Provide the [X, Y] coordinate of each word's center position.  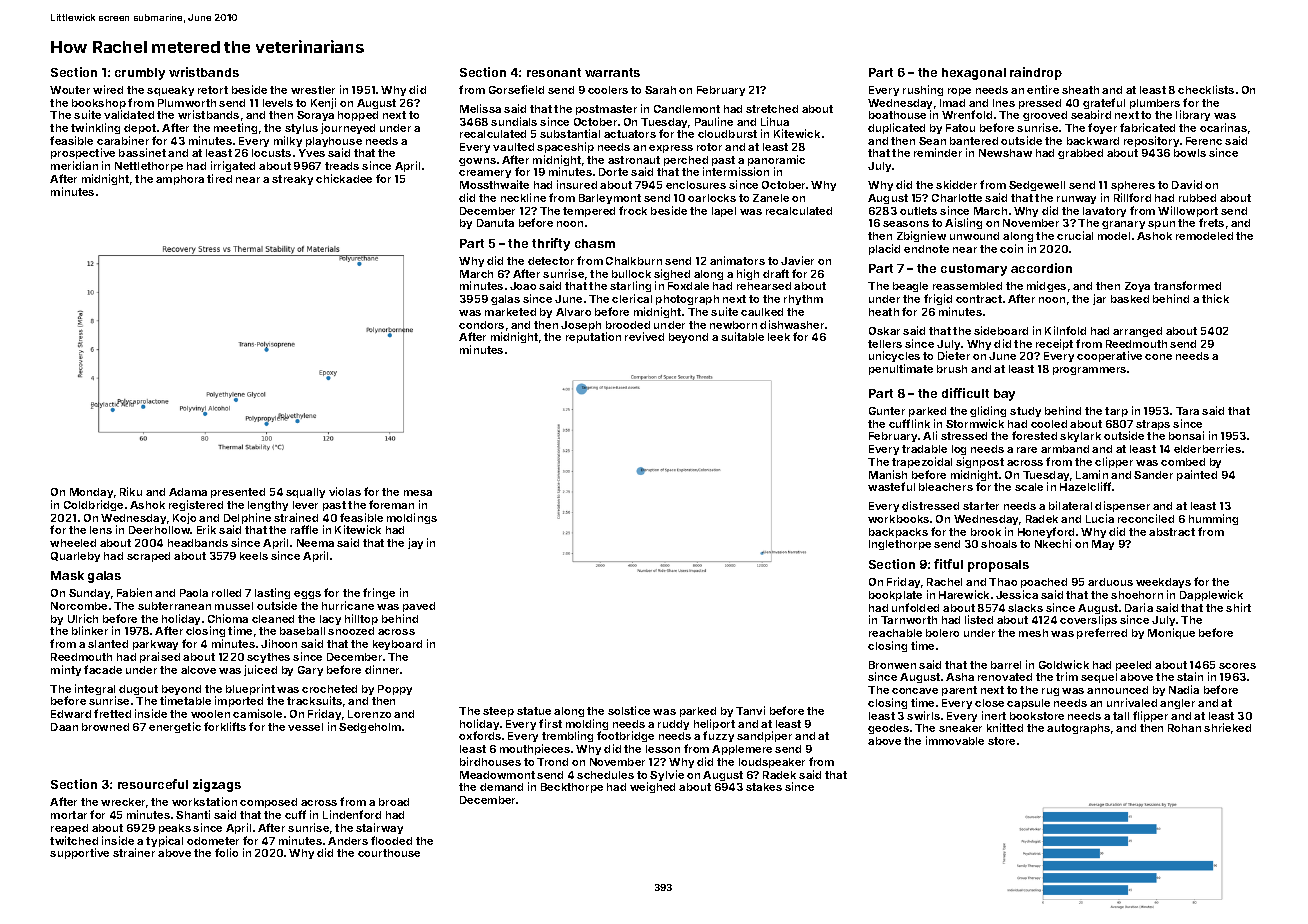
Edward [71, 714]
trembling [567, 736]
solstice [629, 710]
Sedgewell [1037, 186]
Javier [797, 260]
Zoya [1137, 287]
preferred [1102, 633]
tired [219, 178]
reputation [593, 337]
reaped [69, 829]
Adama [188, 492]
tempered [589, 212]
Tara [1187, 411]
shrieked [1227, 727]
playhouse [334, 142]
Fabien [134, 592]
